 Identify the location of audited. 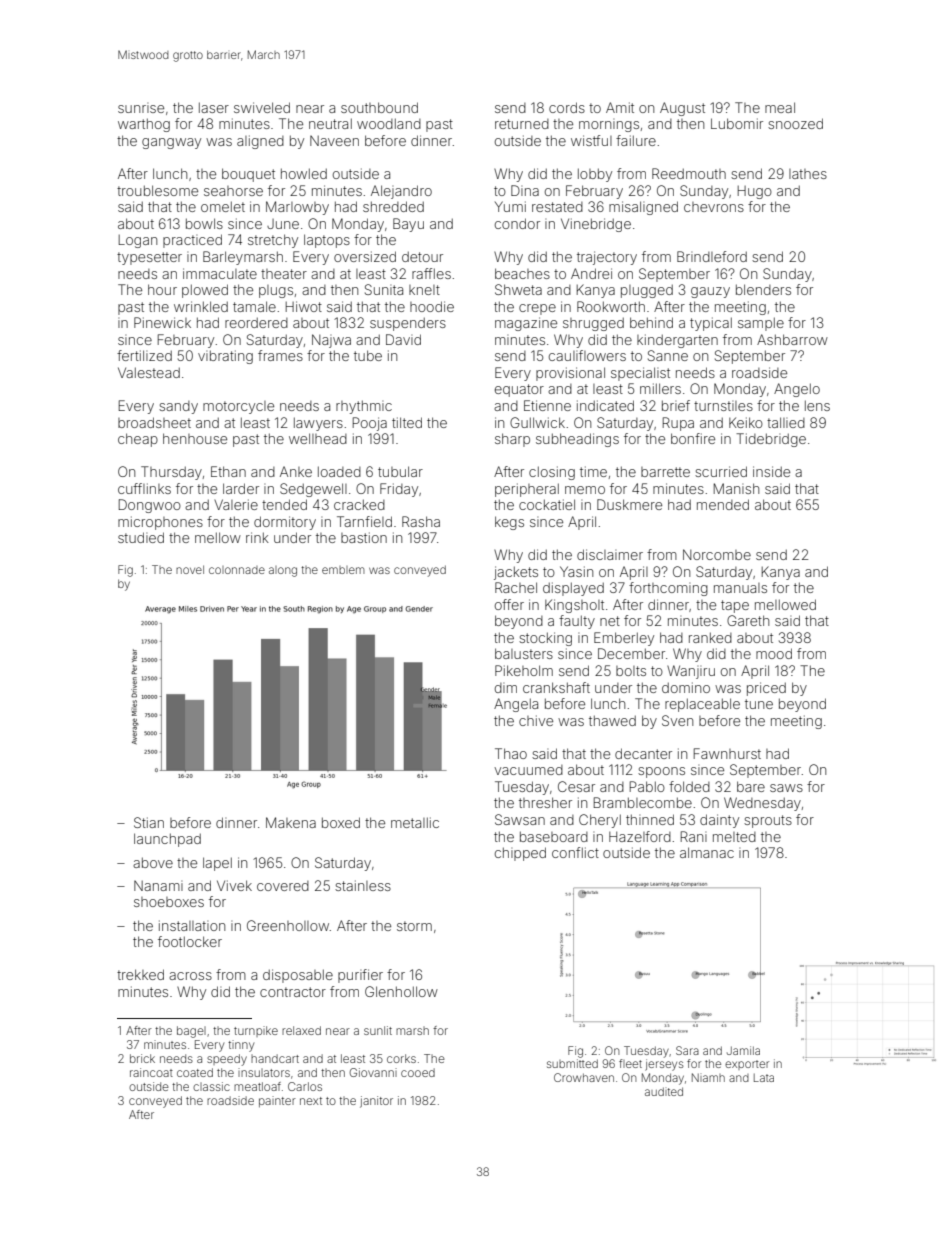
(664, 1091).
